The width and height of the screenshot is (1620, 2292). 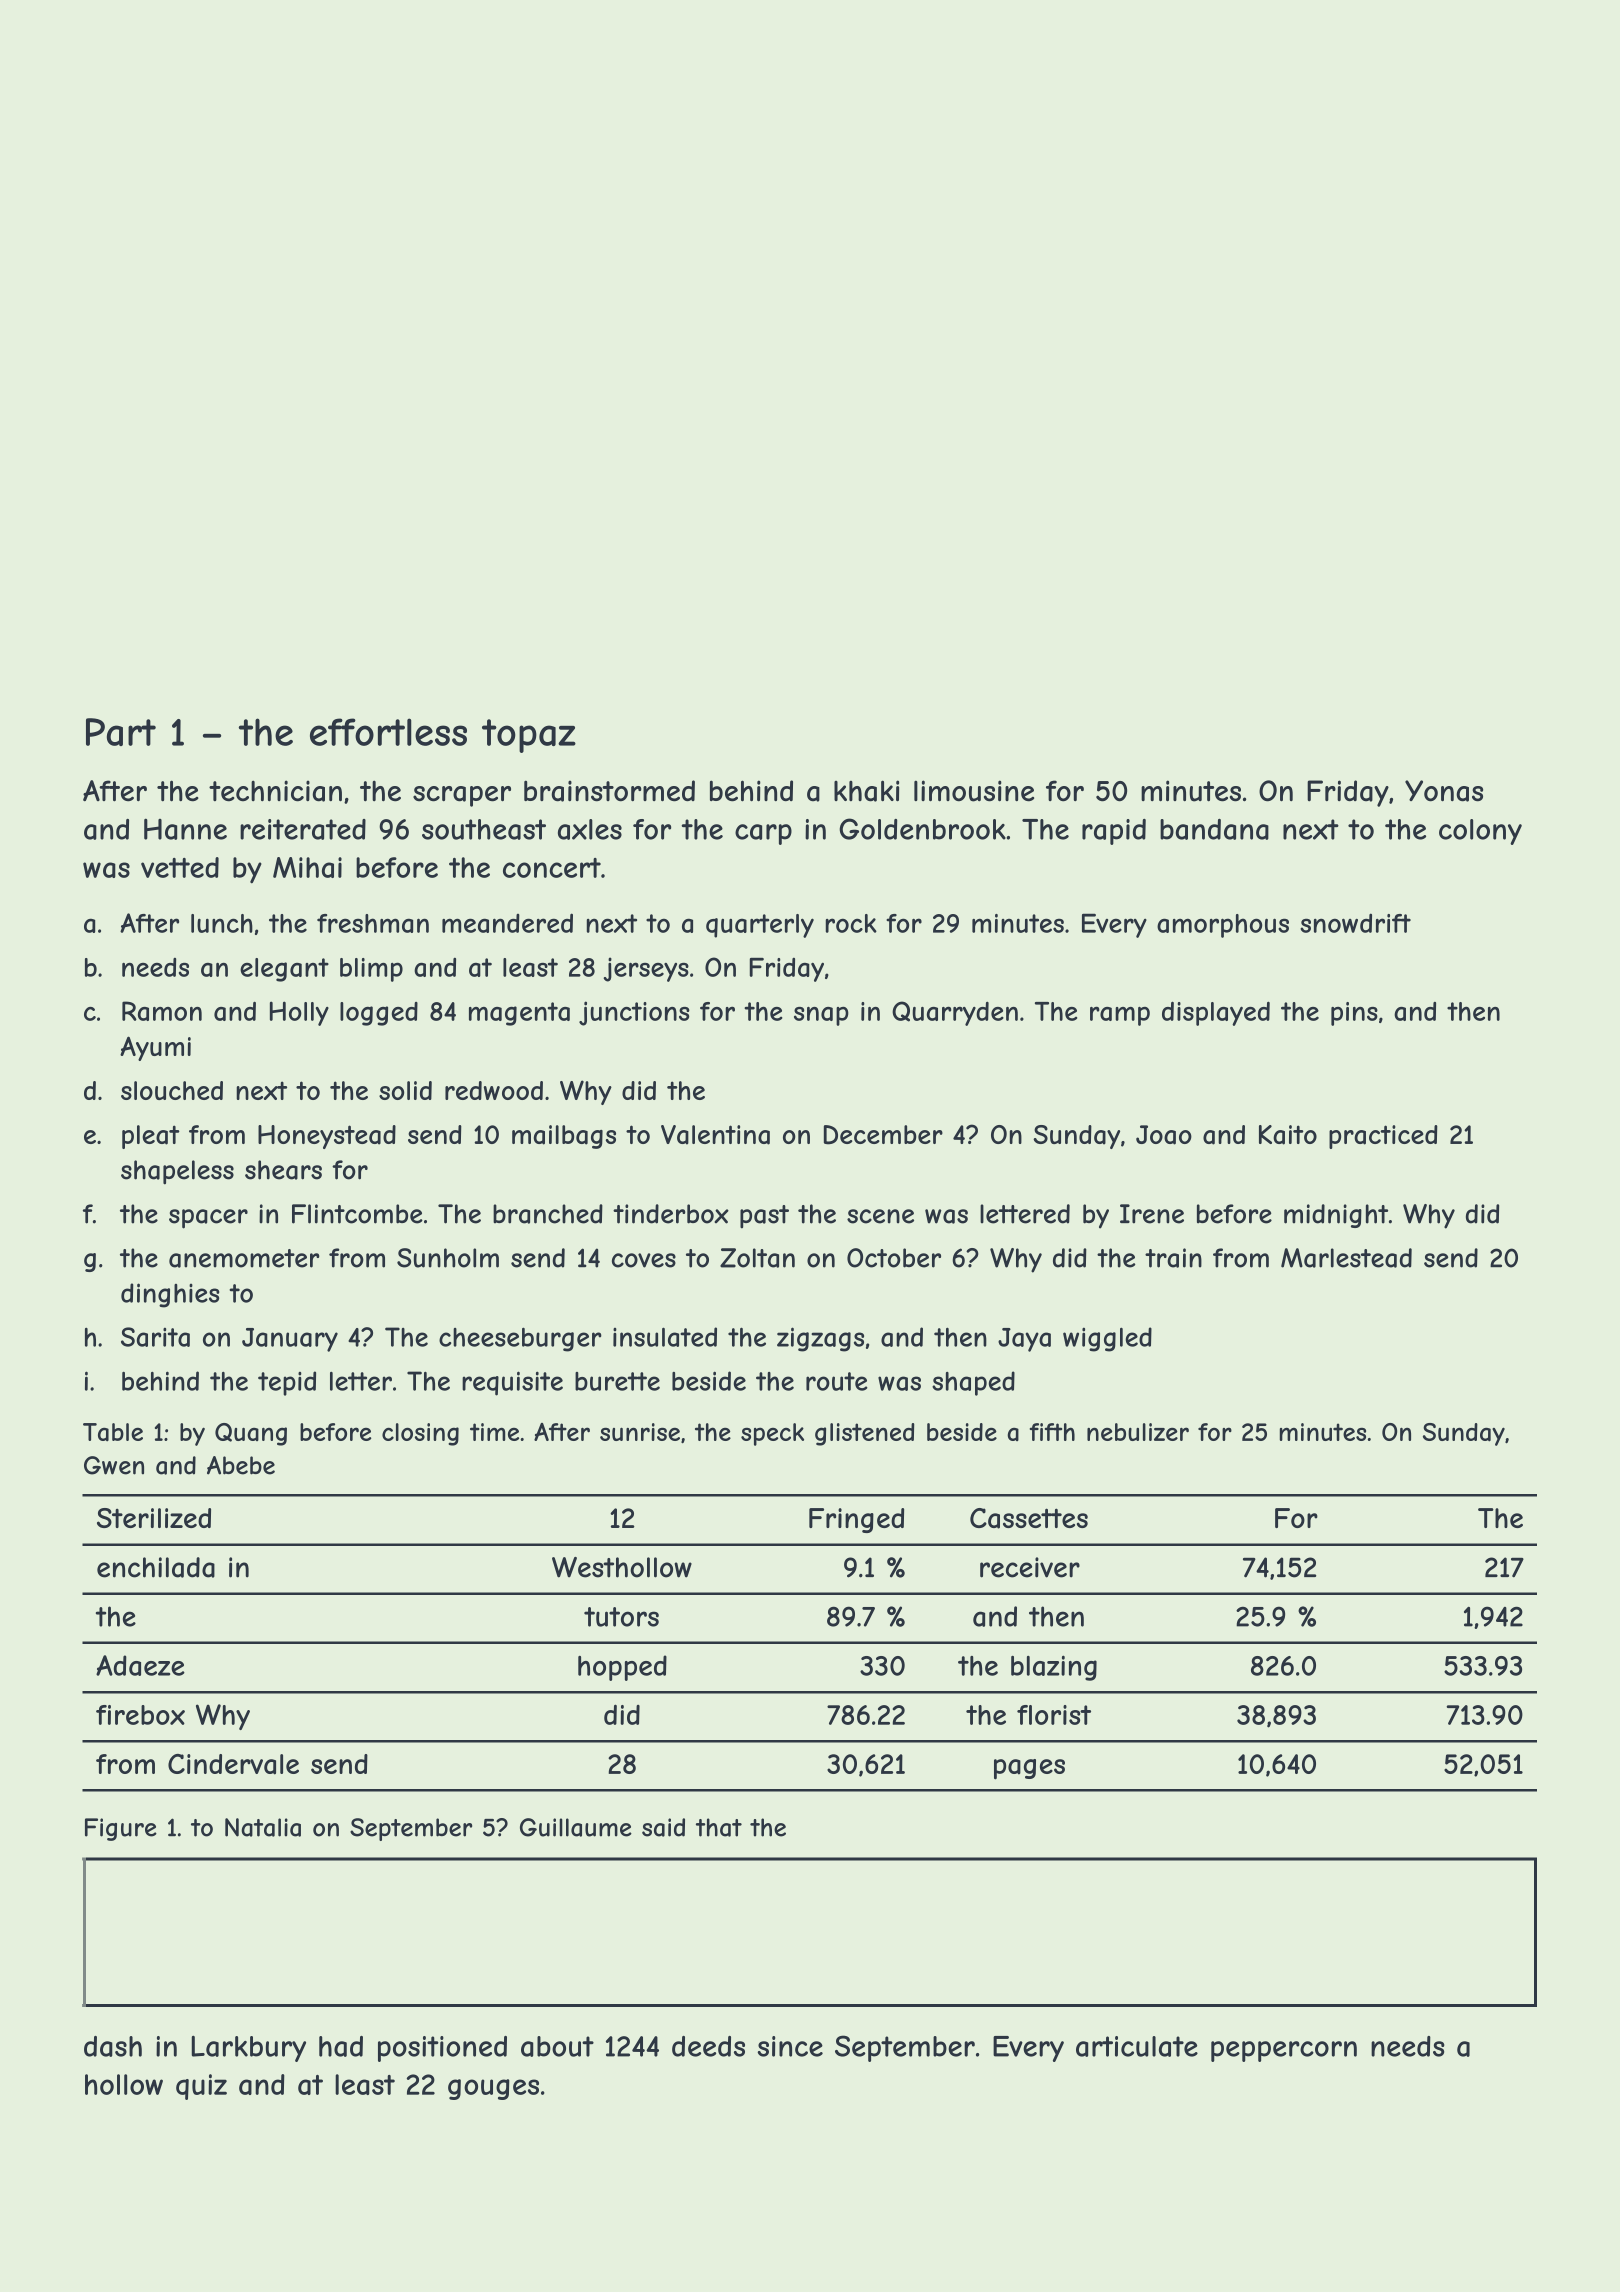 I want to click on Sunholm, so click(x=448, y=1258).
